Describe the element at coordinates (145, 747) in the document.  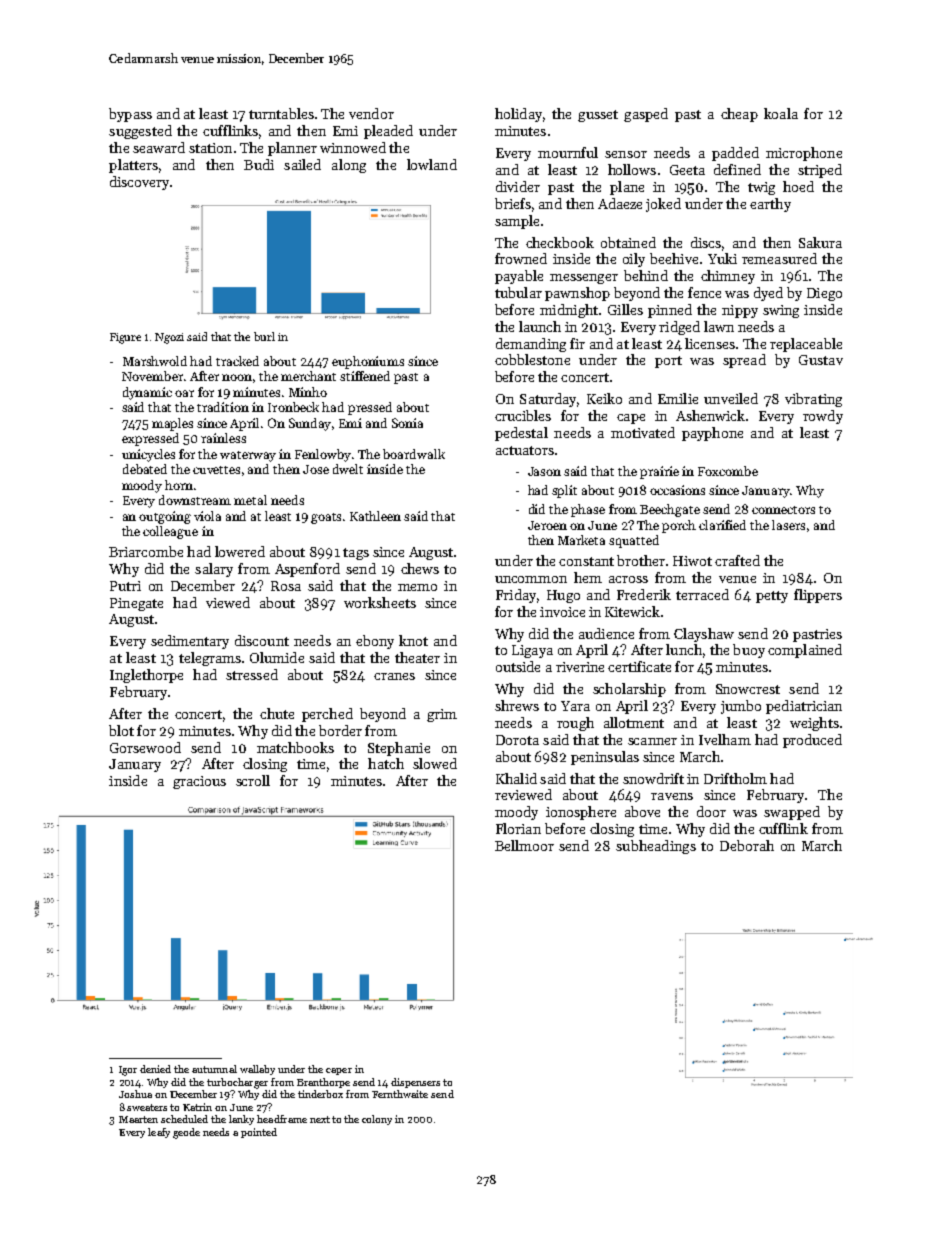
I see `Gorsewood` at that location.
